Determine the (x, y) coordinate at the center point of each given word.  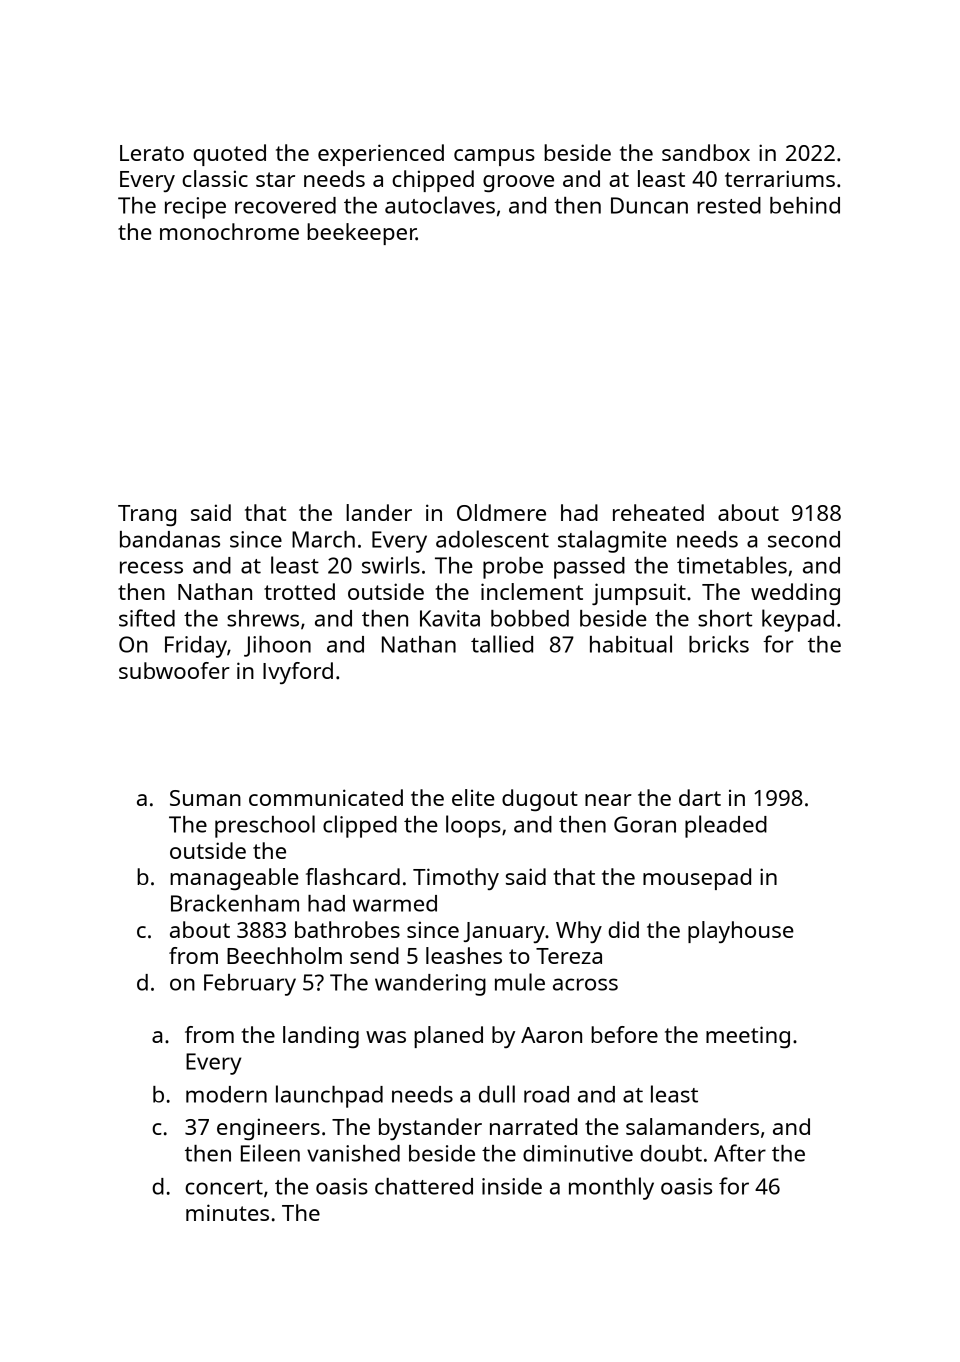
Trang (147, 515)
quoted (229, 155)
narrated (533, 1126)
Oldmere (501, 512)
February (250, 985)
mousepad (697, 879)
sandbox (706, 152)
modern (226, 1094)
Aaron (551, 1035)
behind (805, 205)
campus (494, 157)
